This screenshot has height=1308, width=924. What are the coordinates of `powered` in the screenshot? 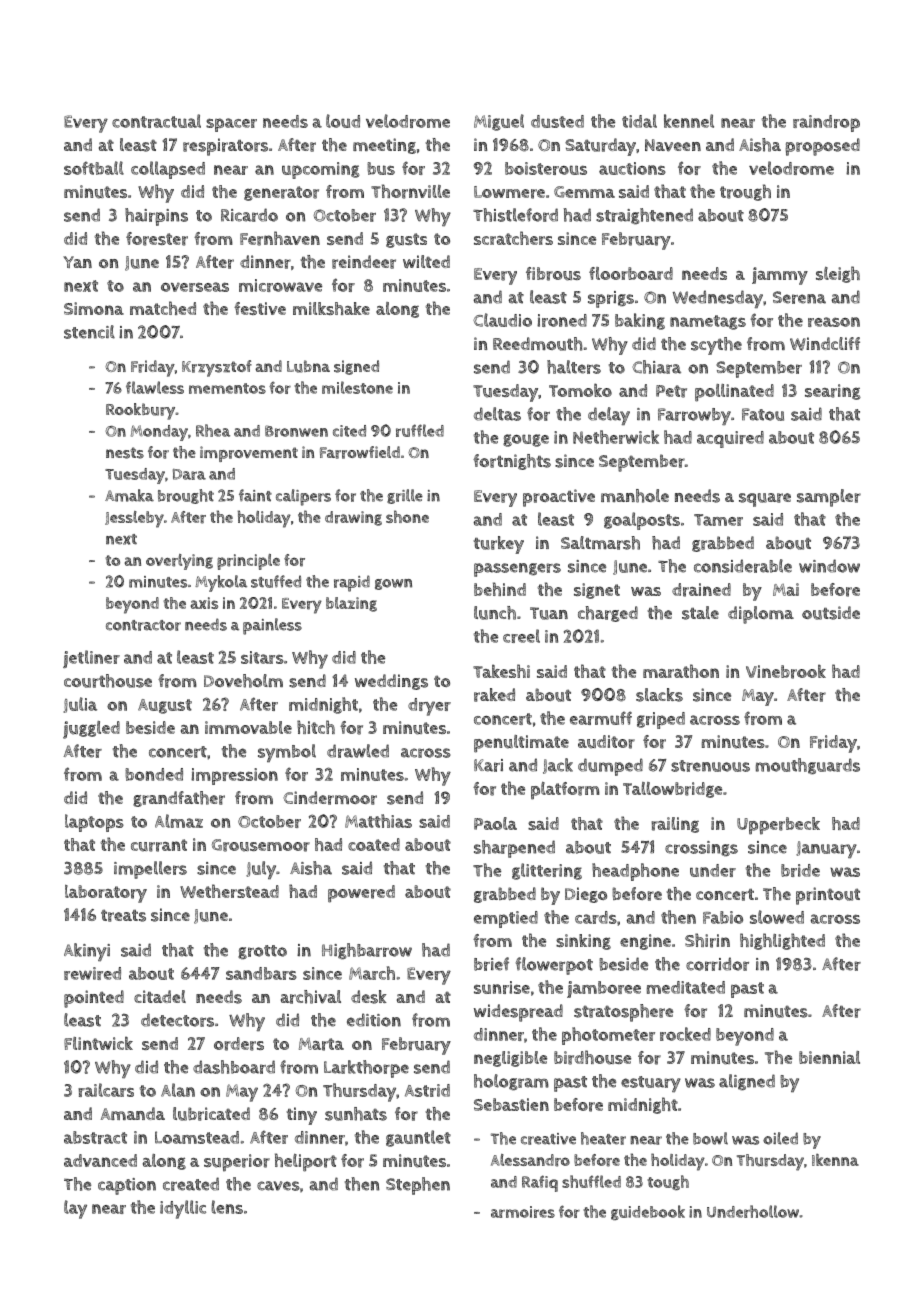 It's located at (361, 894).
